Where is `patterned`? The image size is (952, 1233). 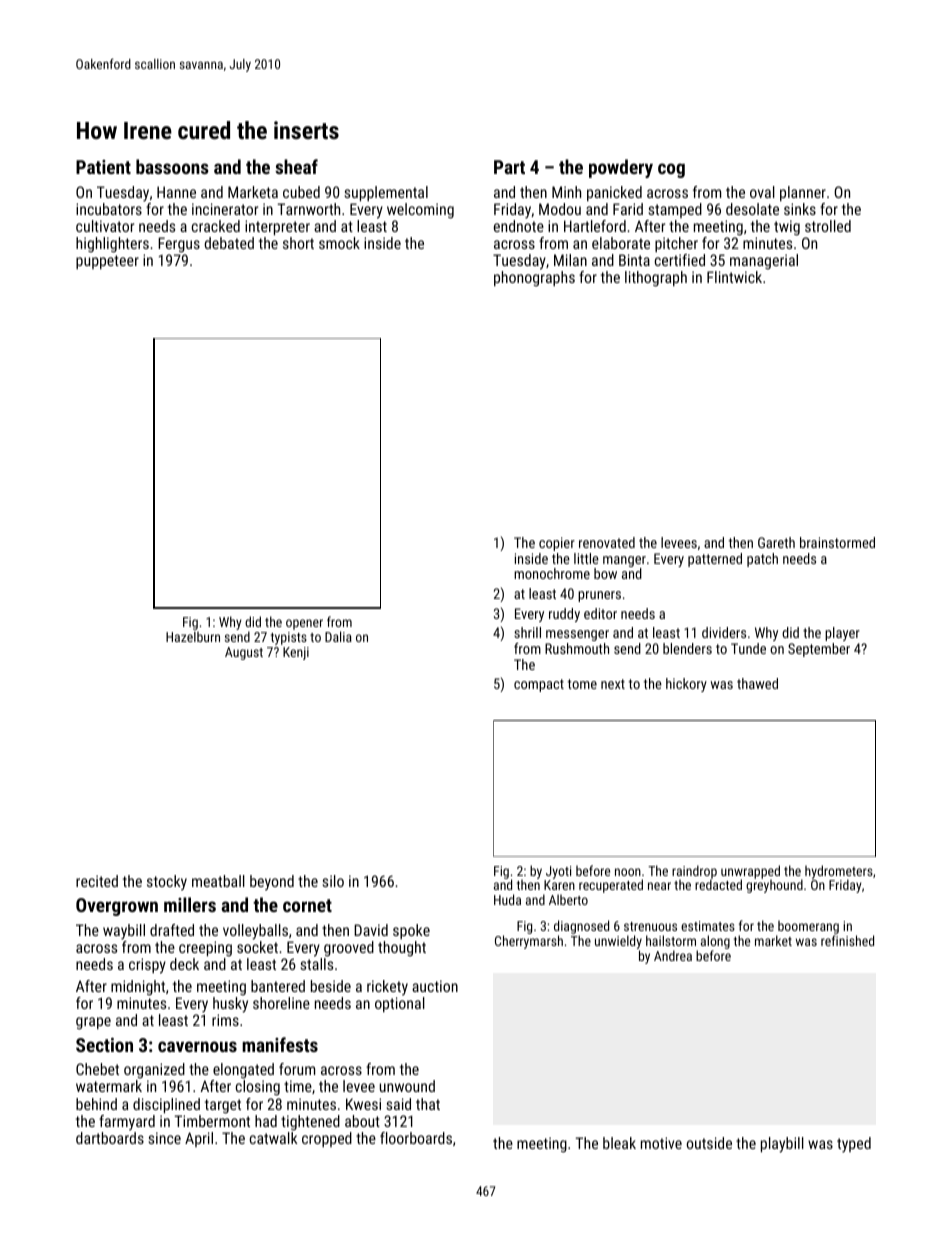 patterned is located at coordinates (715, 560).
